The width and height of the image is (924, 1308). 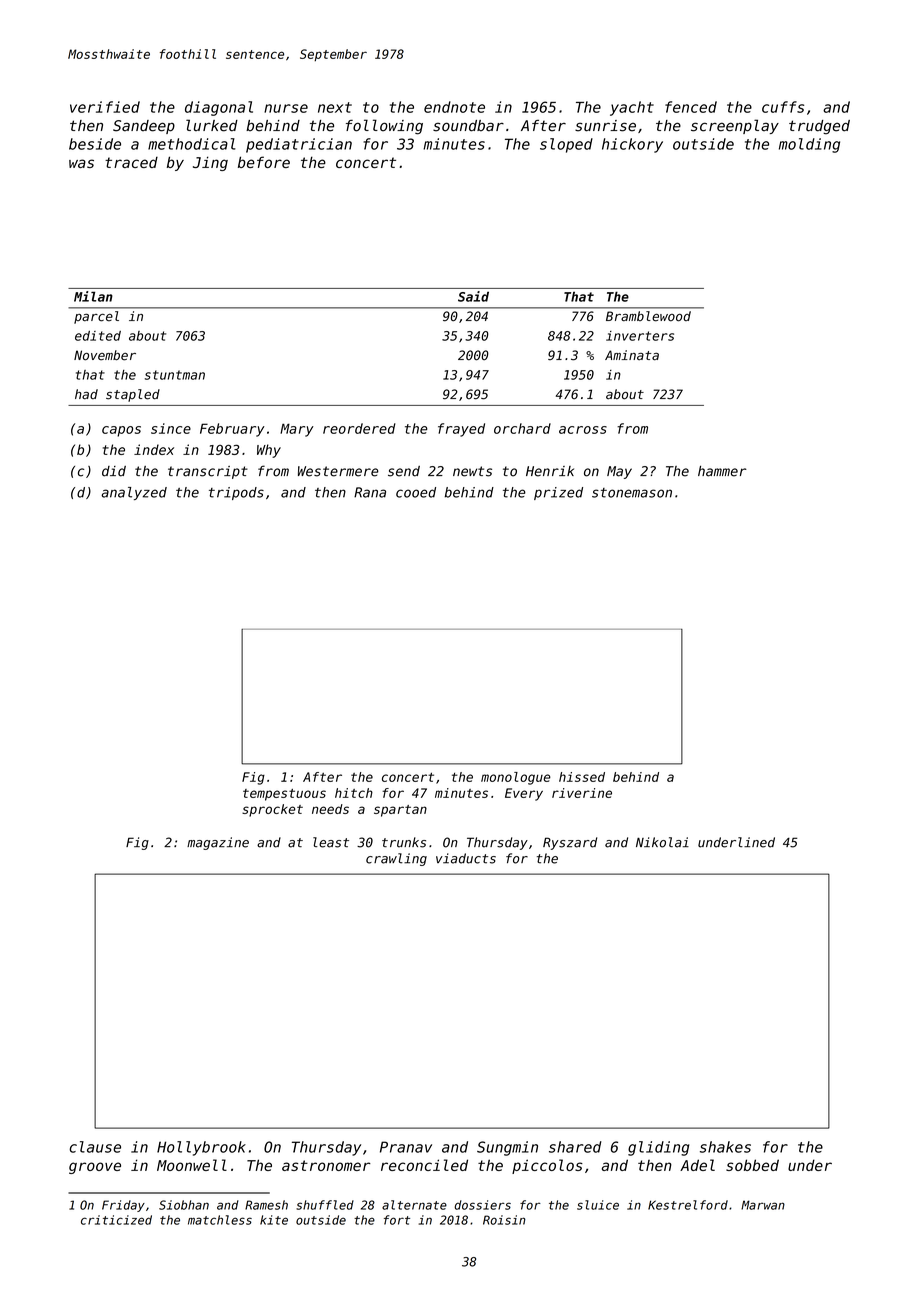 What do you see at coordinates (416, 492) in the image?
I see `cooed` at bounding box center [416, 492].
